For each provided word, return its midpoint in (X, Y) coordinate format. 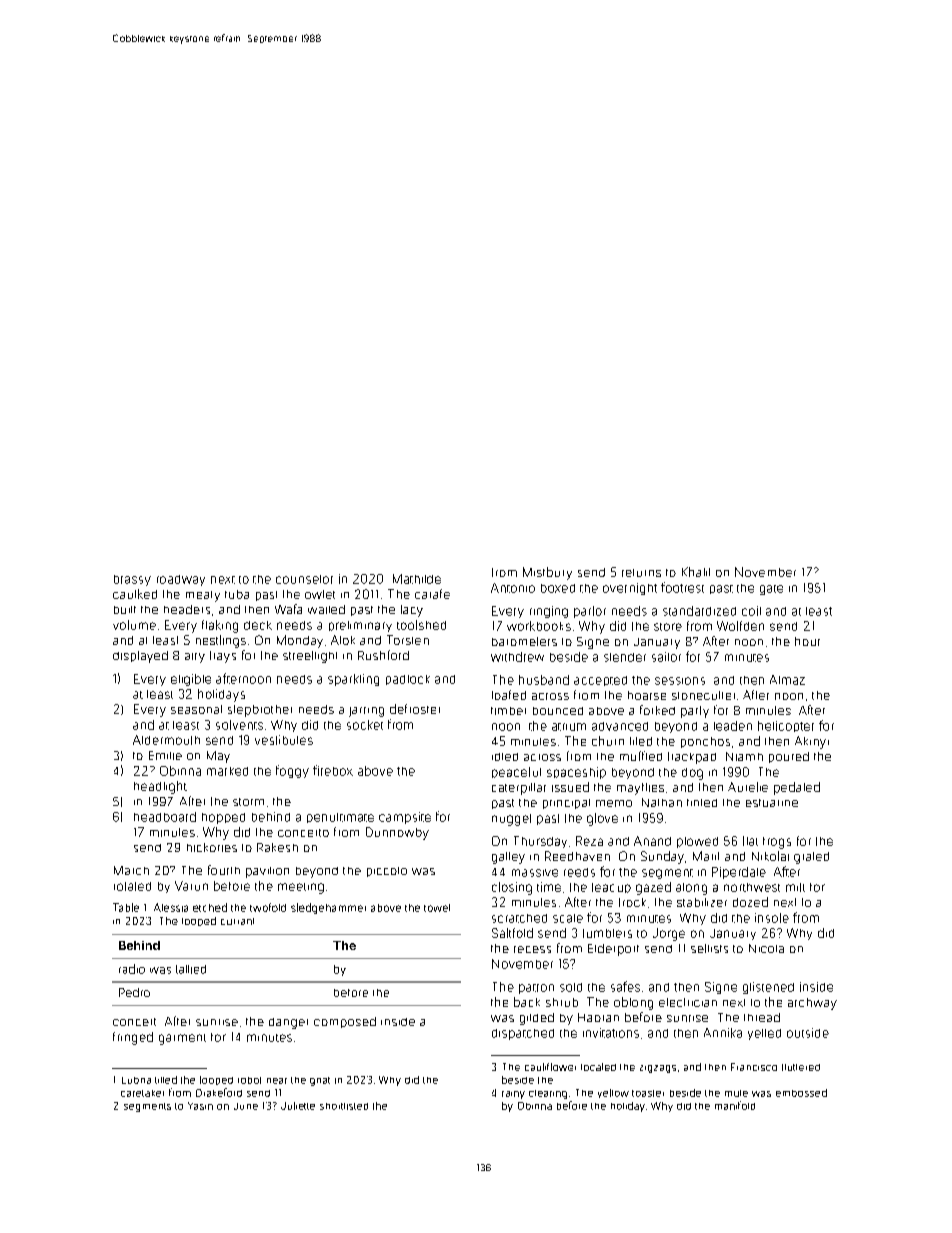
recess (532, 949)
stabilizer (702, 902)
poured (789, 757)
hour (807, 641)
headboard (165, 817)
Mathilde (417, 579)
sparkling (353, 680)
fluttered (801, 1067)
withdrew (517, 657)
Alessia (171, 907)
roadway (181, 580)
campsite (405, 818)
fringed (133, 1038)
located (598, 1067)
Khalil (696, 572)
